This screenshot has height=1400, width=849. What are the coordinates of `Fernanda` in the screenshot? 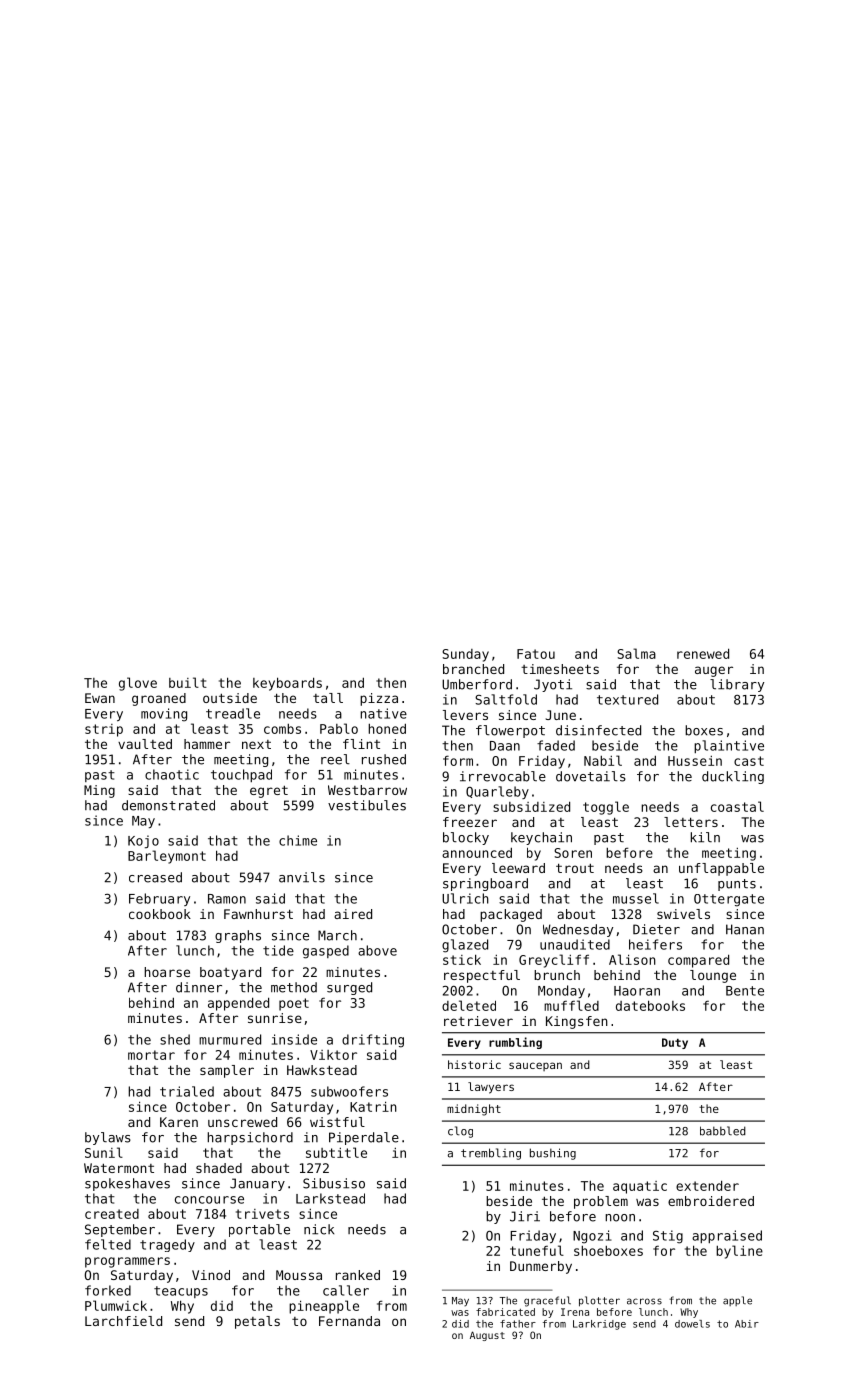 It's located at (349, 1321).
